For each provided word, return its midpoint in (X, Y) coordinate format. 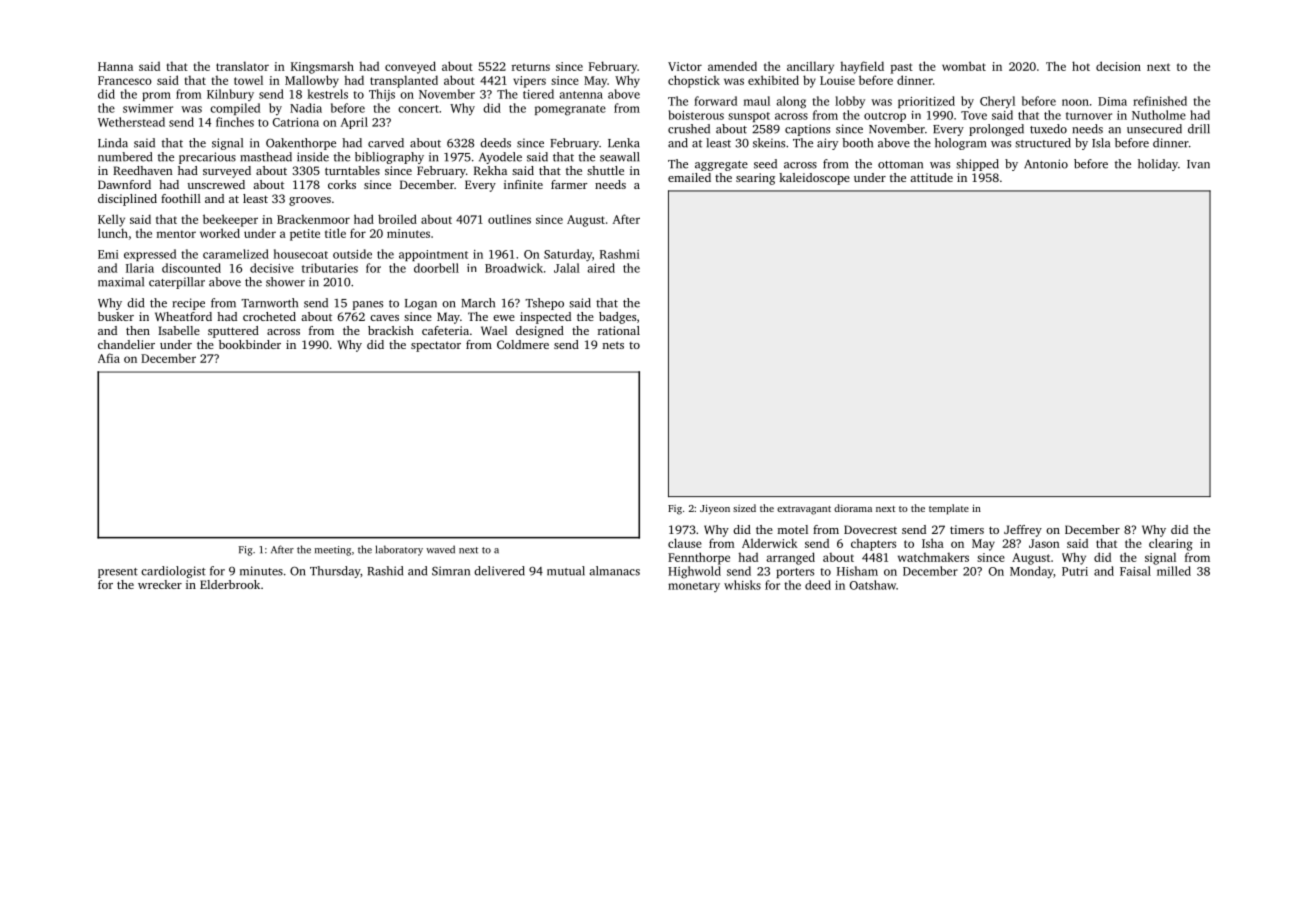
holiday (1158, 165)
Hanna (115, 66)
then (138, 330)
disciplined (127, 200)
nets (613, 345)
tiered (538, 94)
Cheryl (997, 102)
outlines (509, 219)
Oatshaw (873, 585)
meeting (333, 551)
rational (619, 330)
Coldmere (523, 344)
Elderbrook (230, 584)
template (949, 509)
